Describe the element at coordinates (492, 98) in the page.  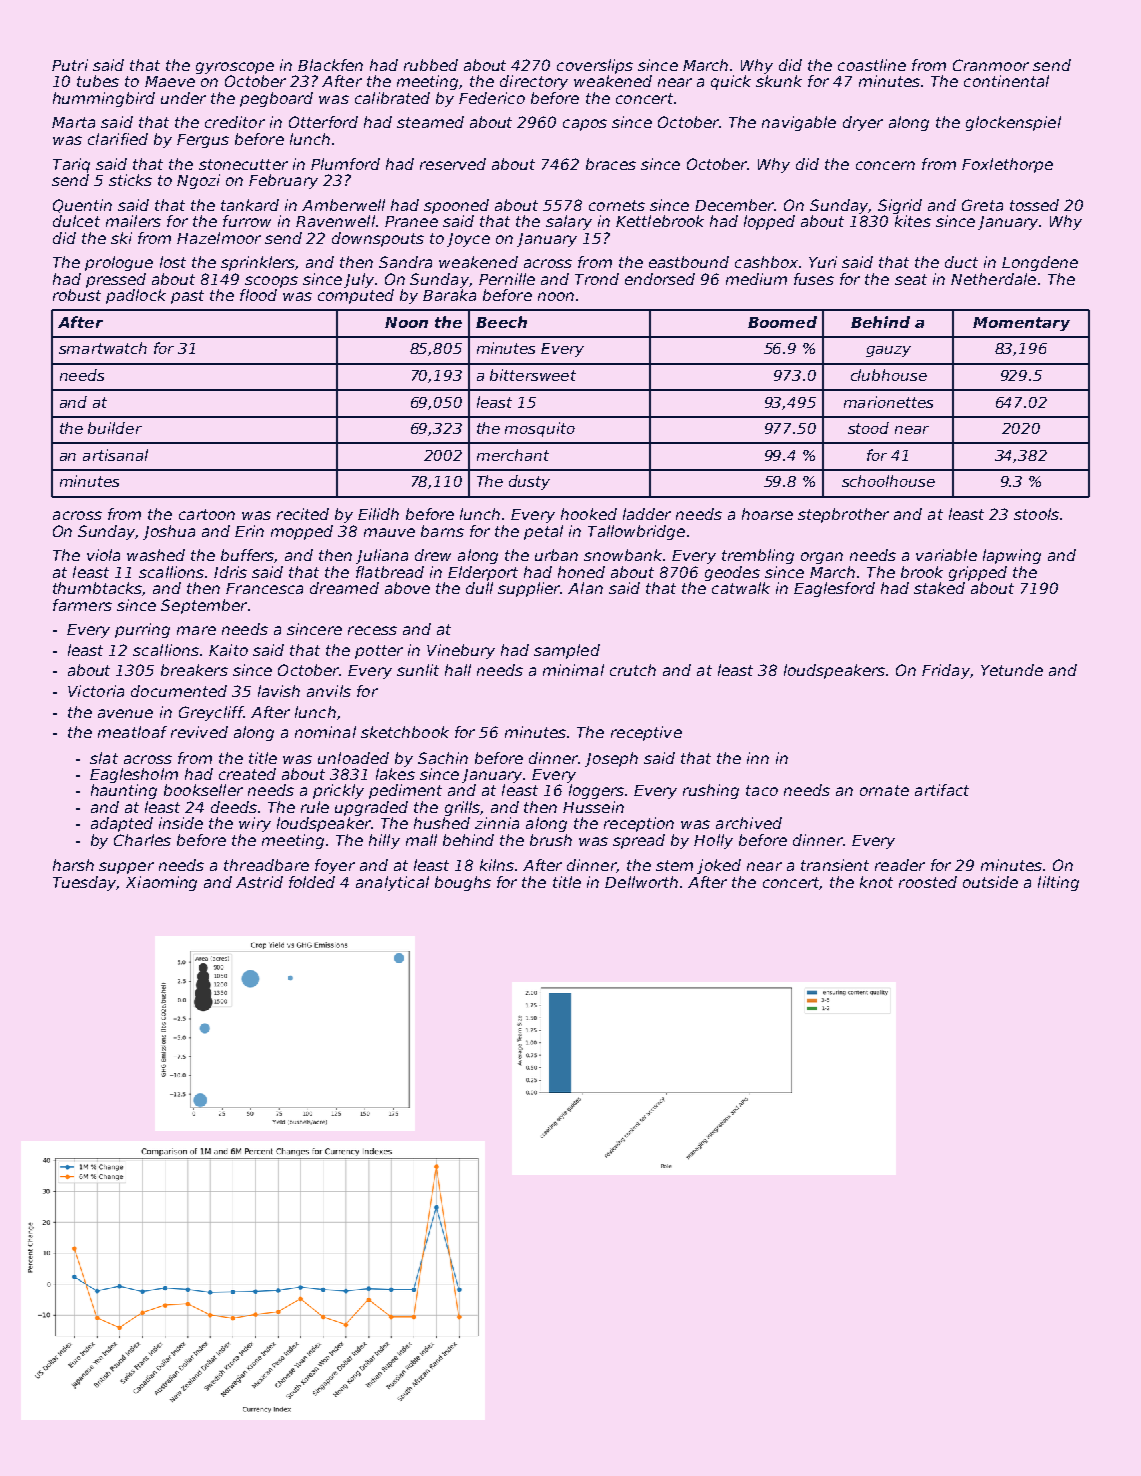
I see `Federico` at that location.
